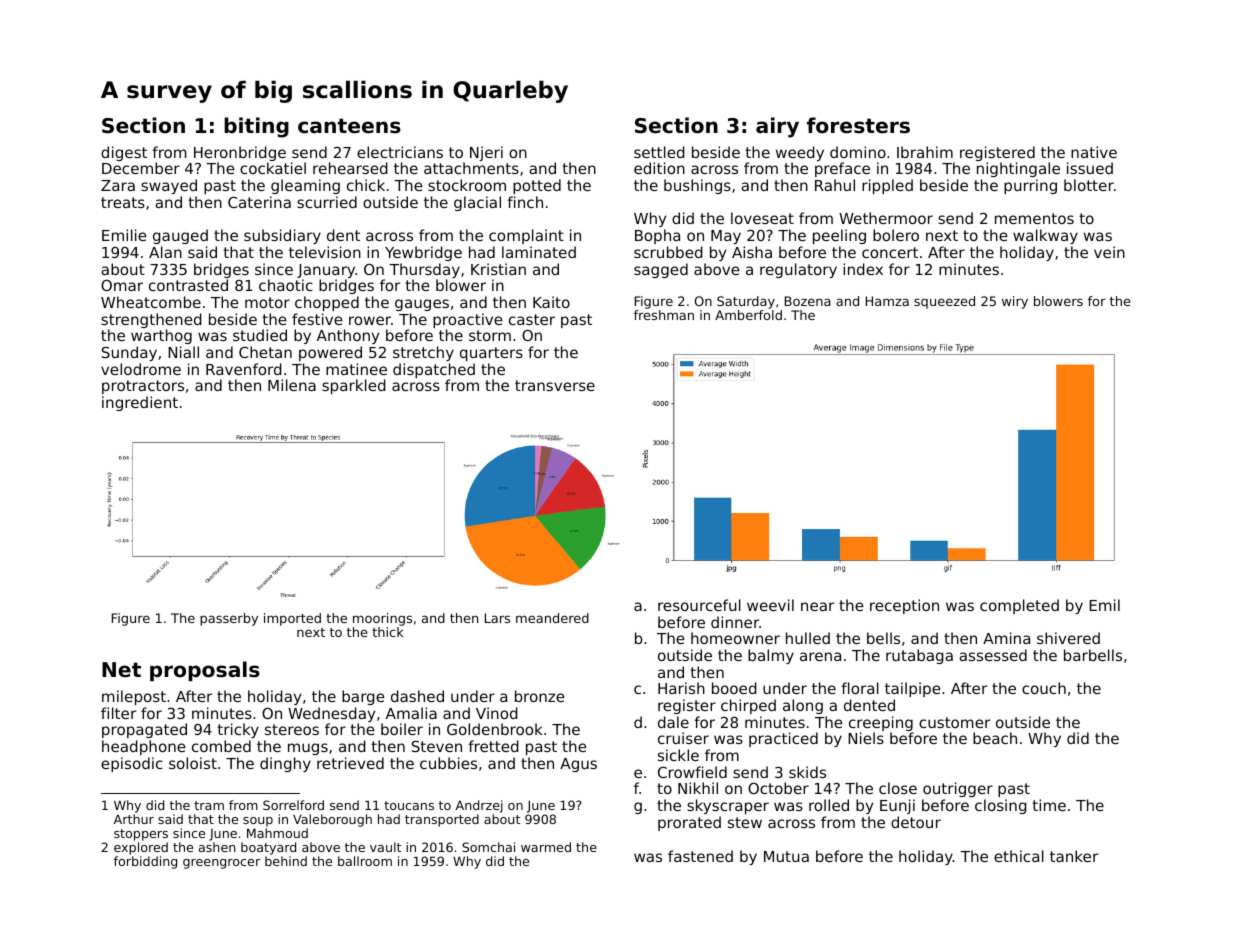 The width and height of the screenshot is (1233, 952). What do you see at coordinates (229, 619) in the screenshot?
I see `passerby` at bounding box center [229, 619].
